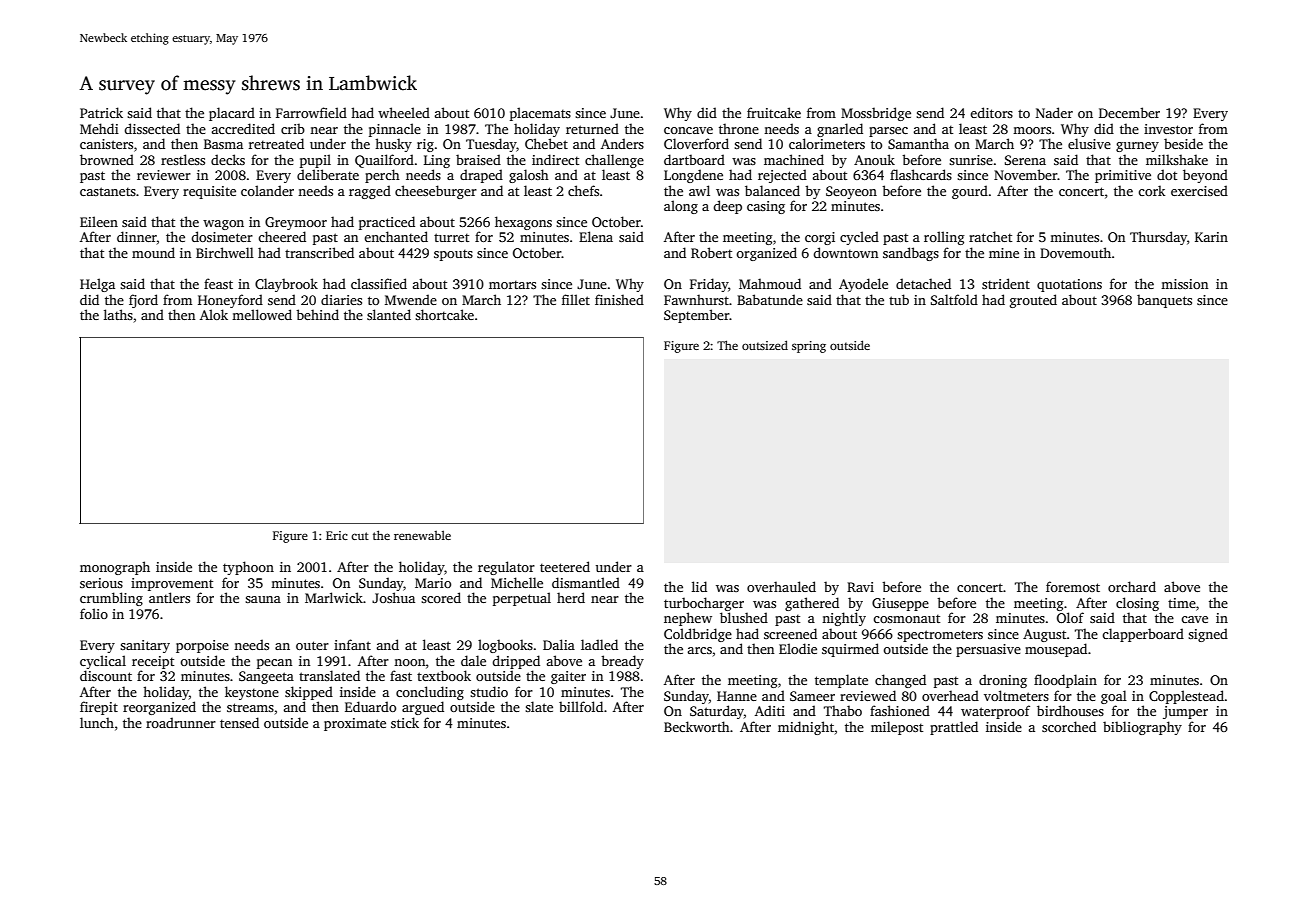 The width and height of the screenshot is (1308, 924). What do you see at coordinates (911, 254) in the screenshot?
I see `sandbags` at bounding box center [911, 254].
